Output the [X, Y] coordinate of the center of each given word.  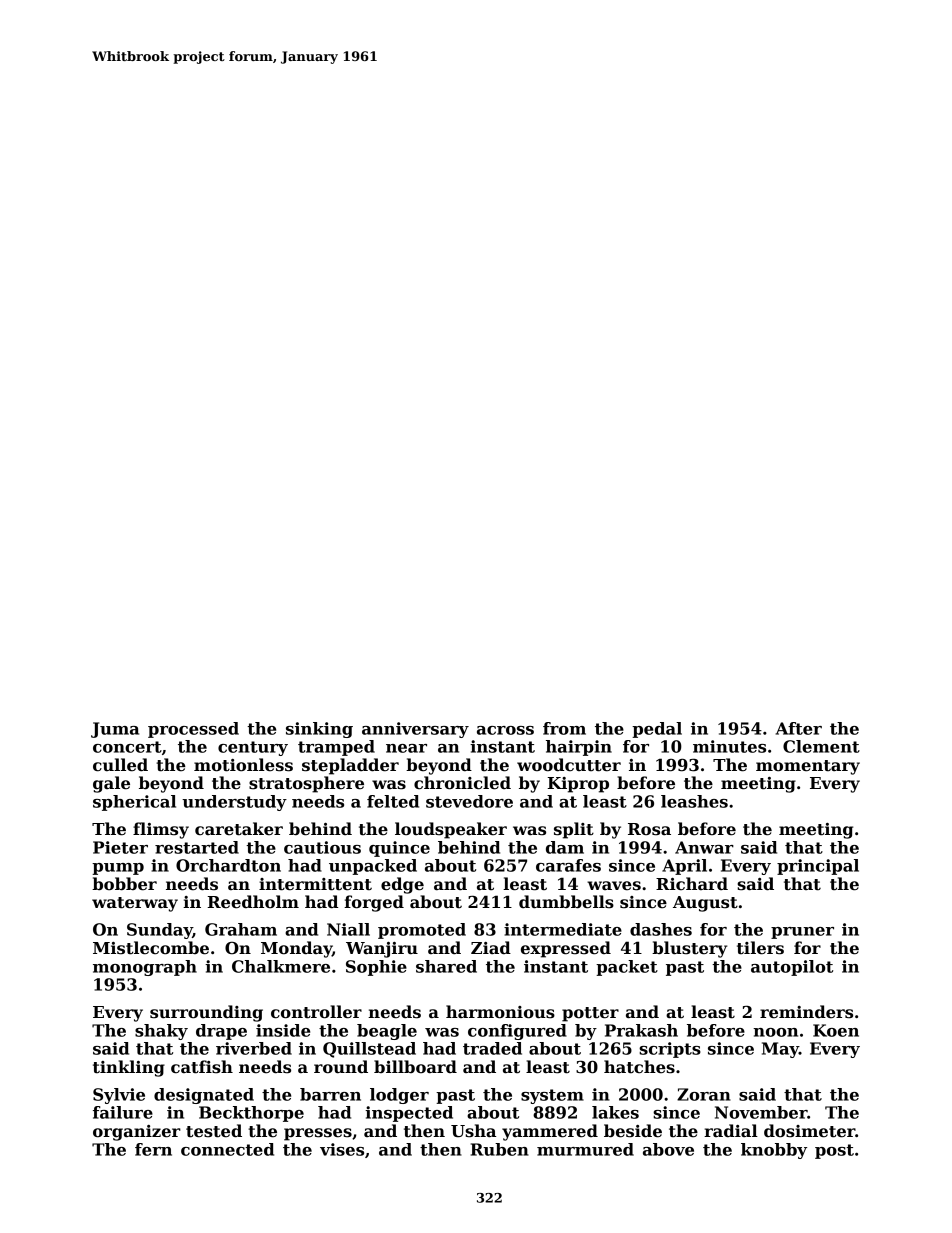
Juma [115, 730]
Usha [473, 1131]
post [834, 1151]
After [798, 728]
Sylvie [119, 1096]
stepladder [350, 766]
